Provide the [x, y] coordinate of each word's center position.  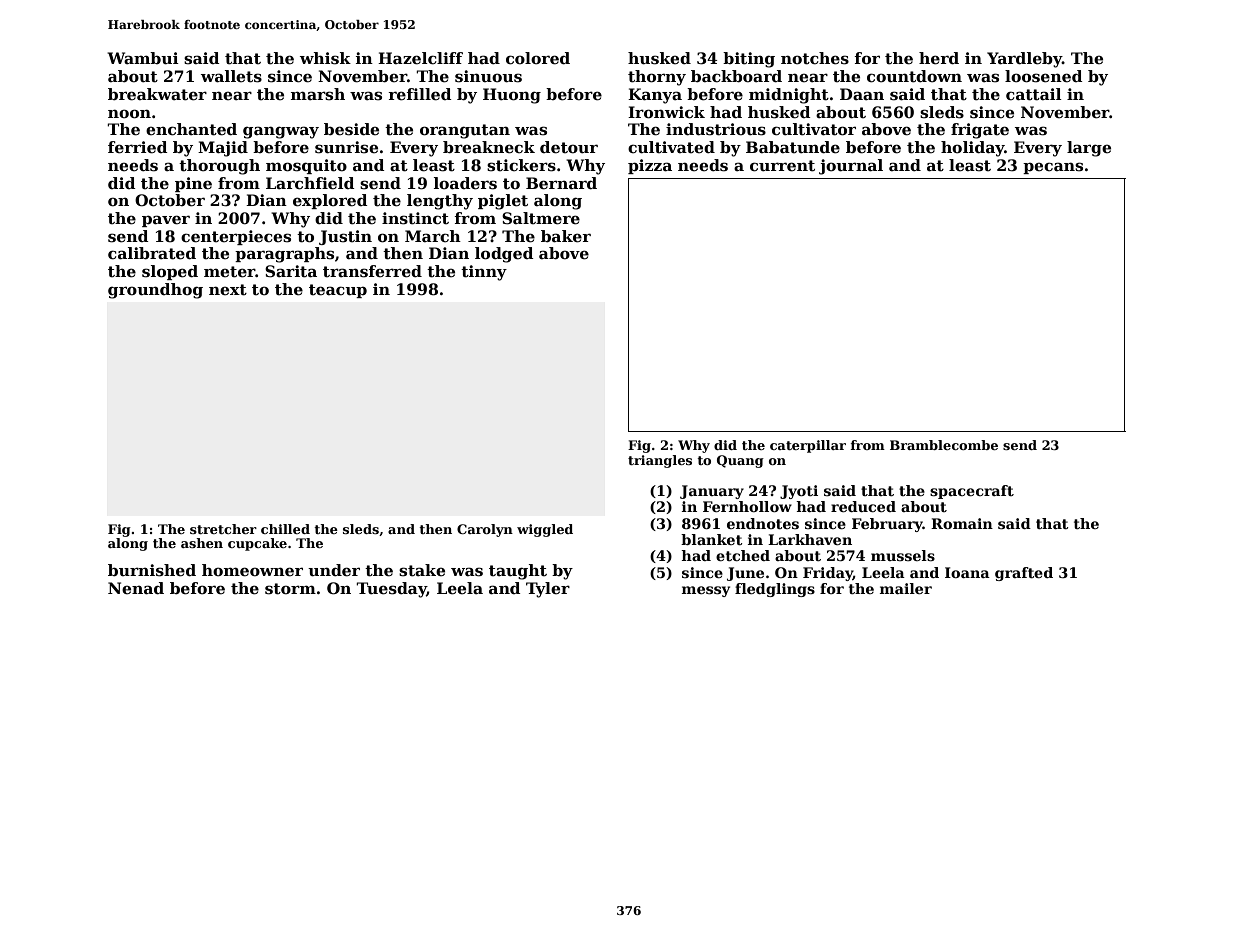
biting [749, 60]
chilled [285, 529]
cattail [1034, 94]
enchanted [191, 129]
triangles [660, 461]
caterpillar [808, 446]
